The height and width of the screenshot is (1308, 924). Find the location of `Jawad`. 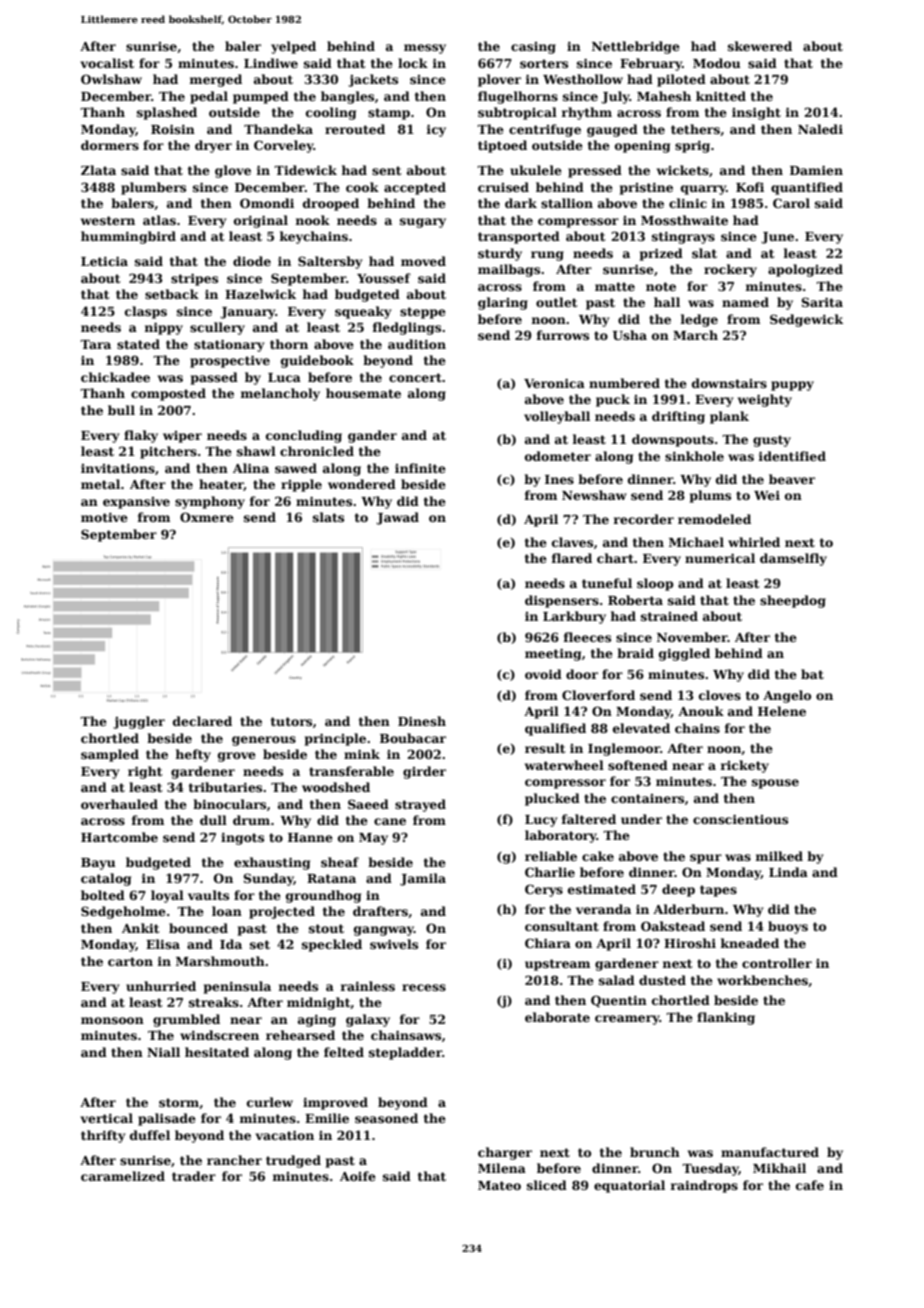

Jawad is located at coordinates (397, 518).
